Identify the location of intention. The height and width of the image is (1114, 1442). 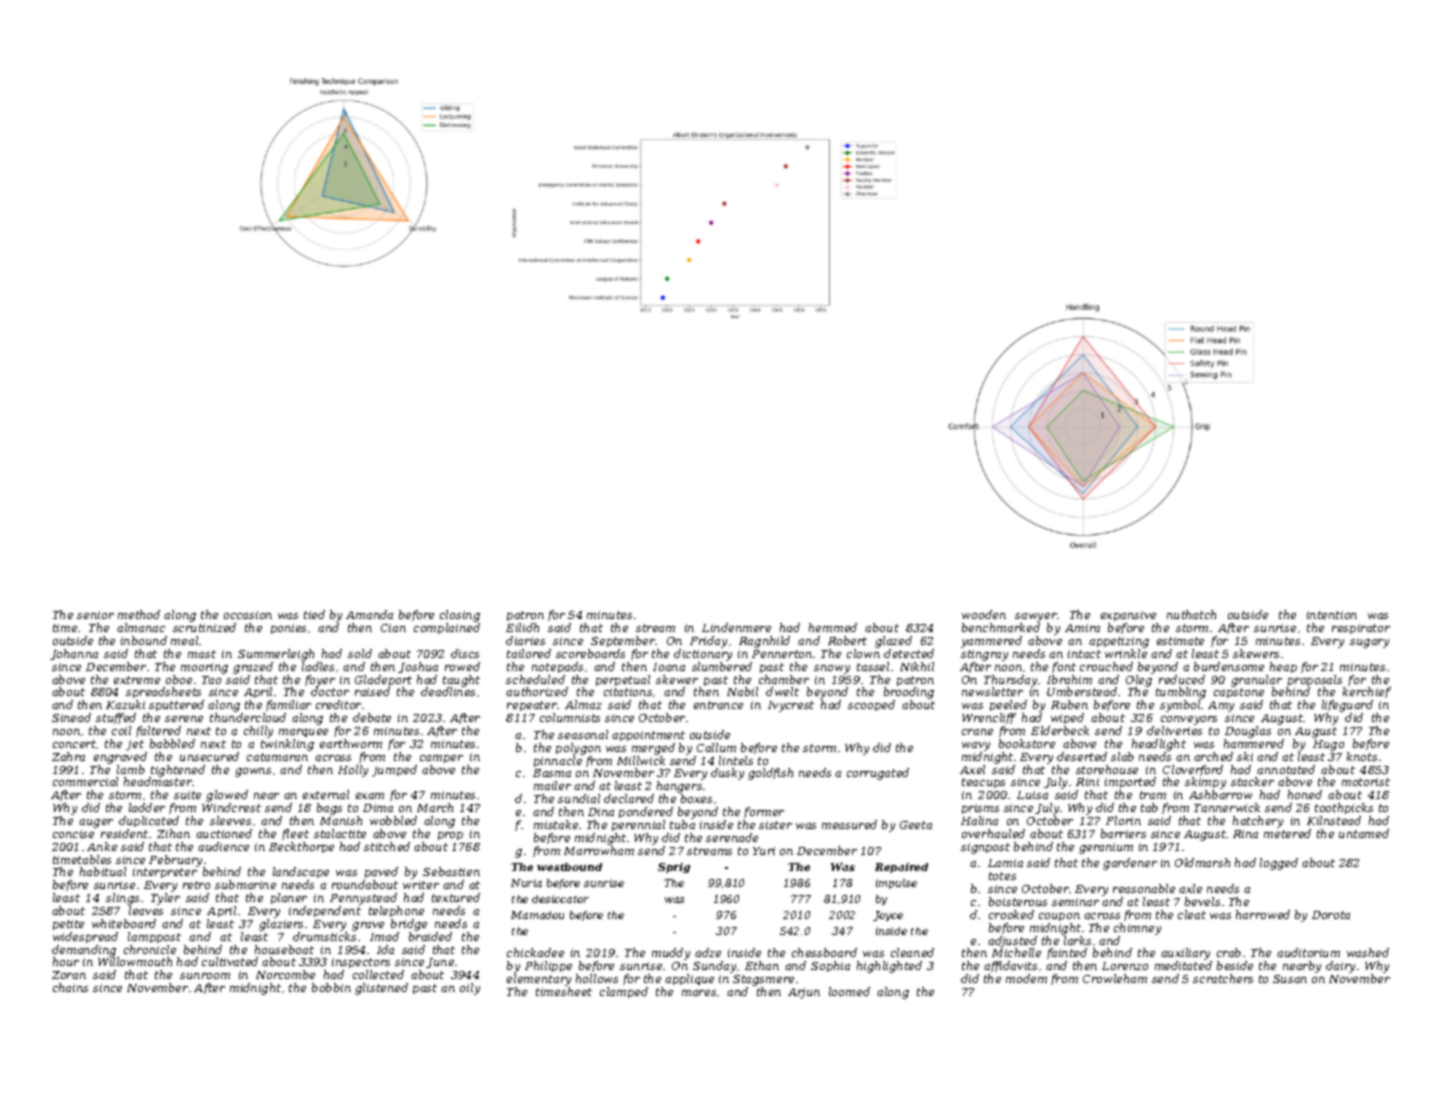
(1332, 615).
